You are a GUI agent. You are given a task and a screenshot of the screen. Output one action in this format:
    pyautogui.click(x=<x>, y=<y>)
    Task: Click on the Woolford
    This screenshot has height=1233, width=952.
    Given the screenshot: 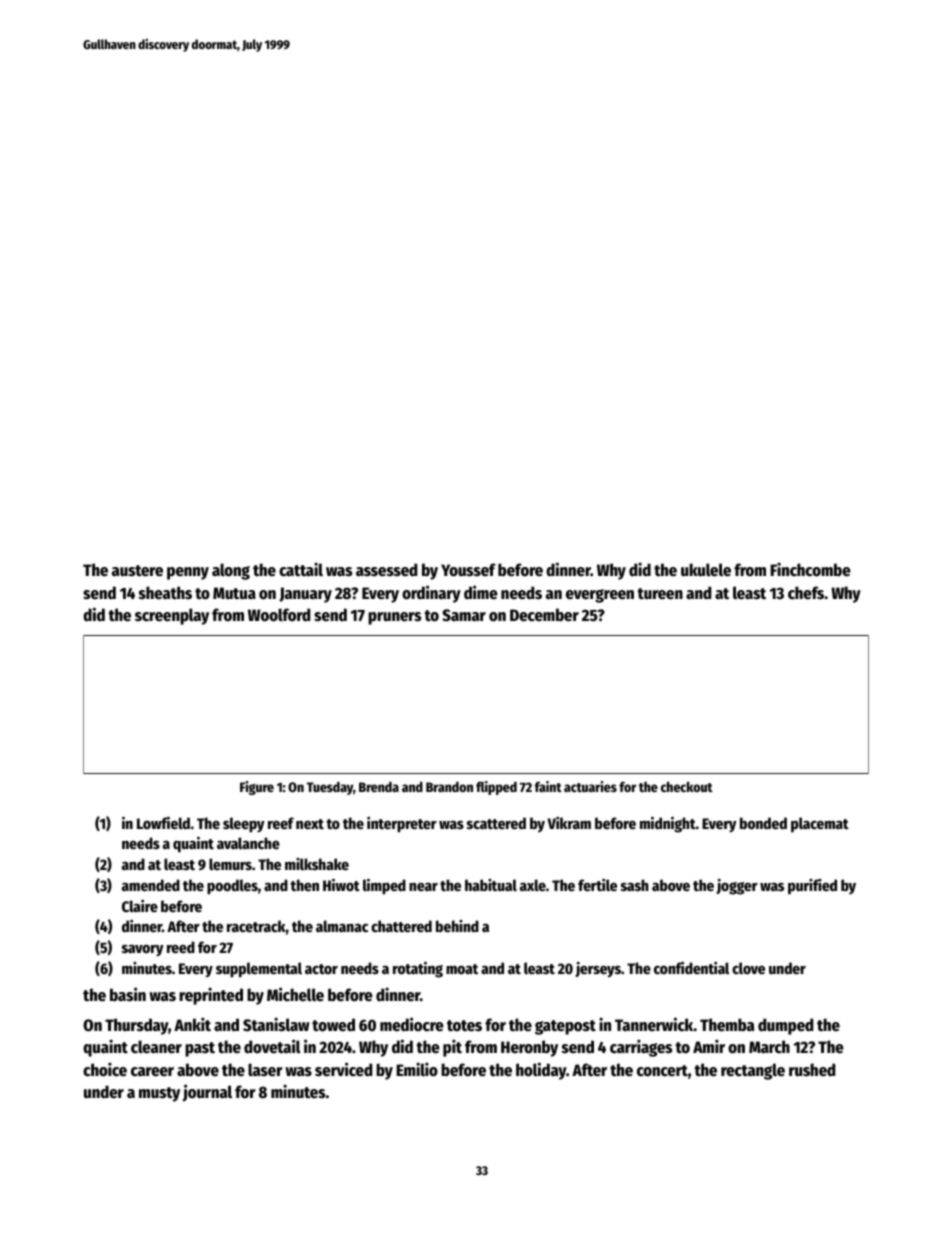 What is the action you would take?
    pyautogui.click(x=279, y=615)
